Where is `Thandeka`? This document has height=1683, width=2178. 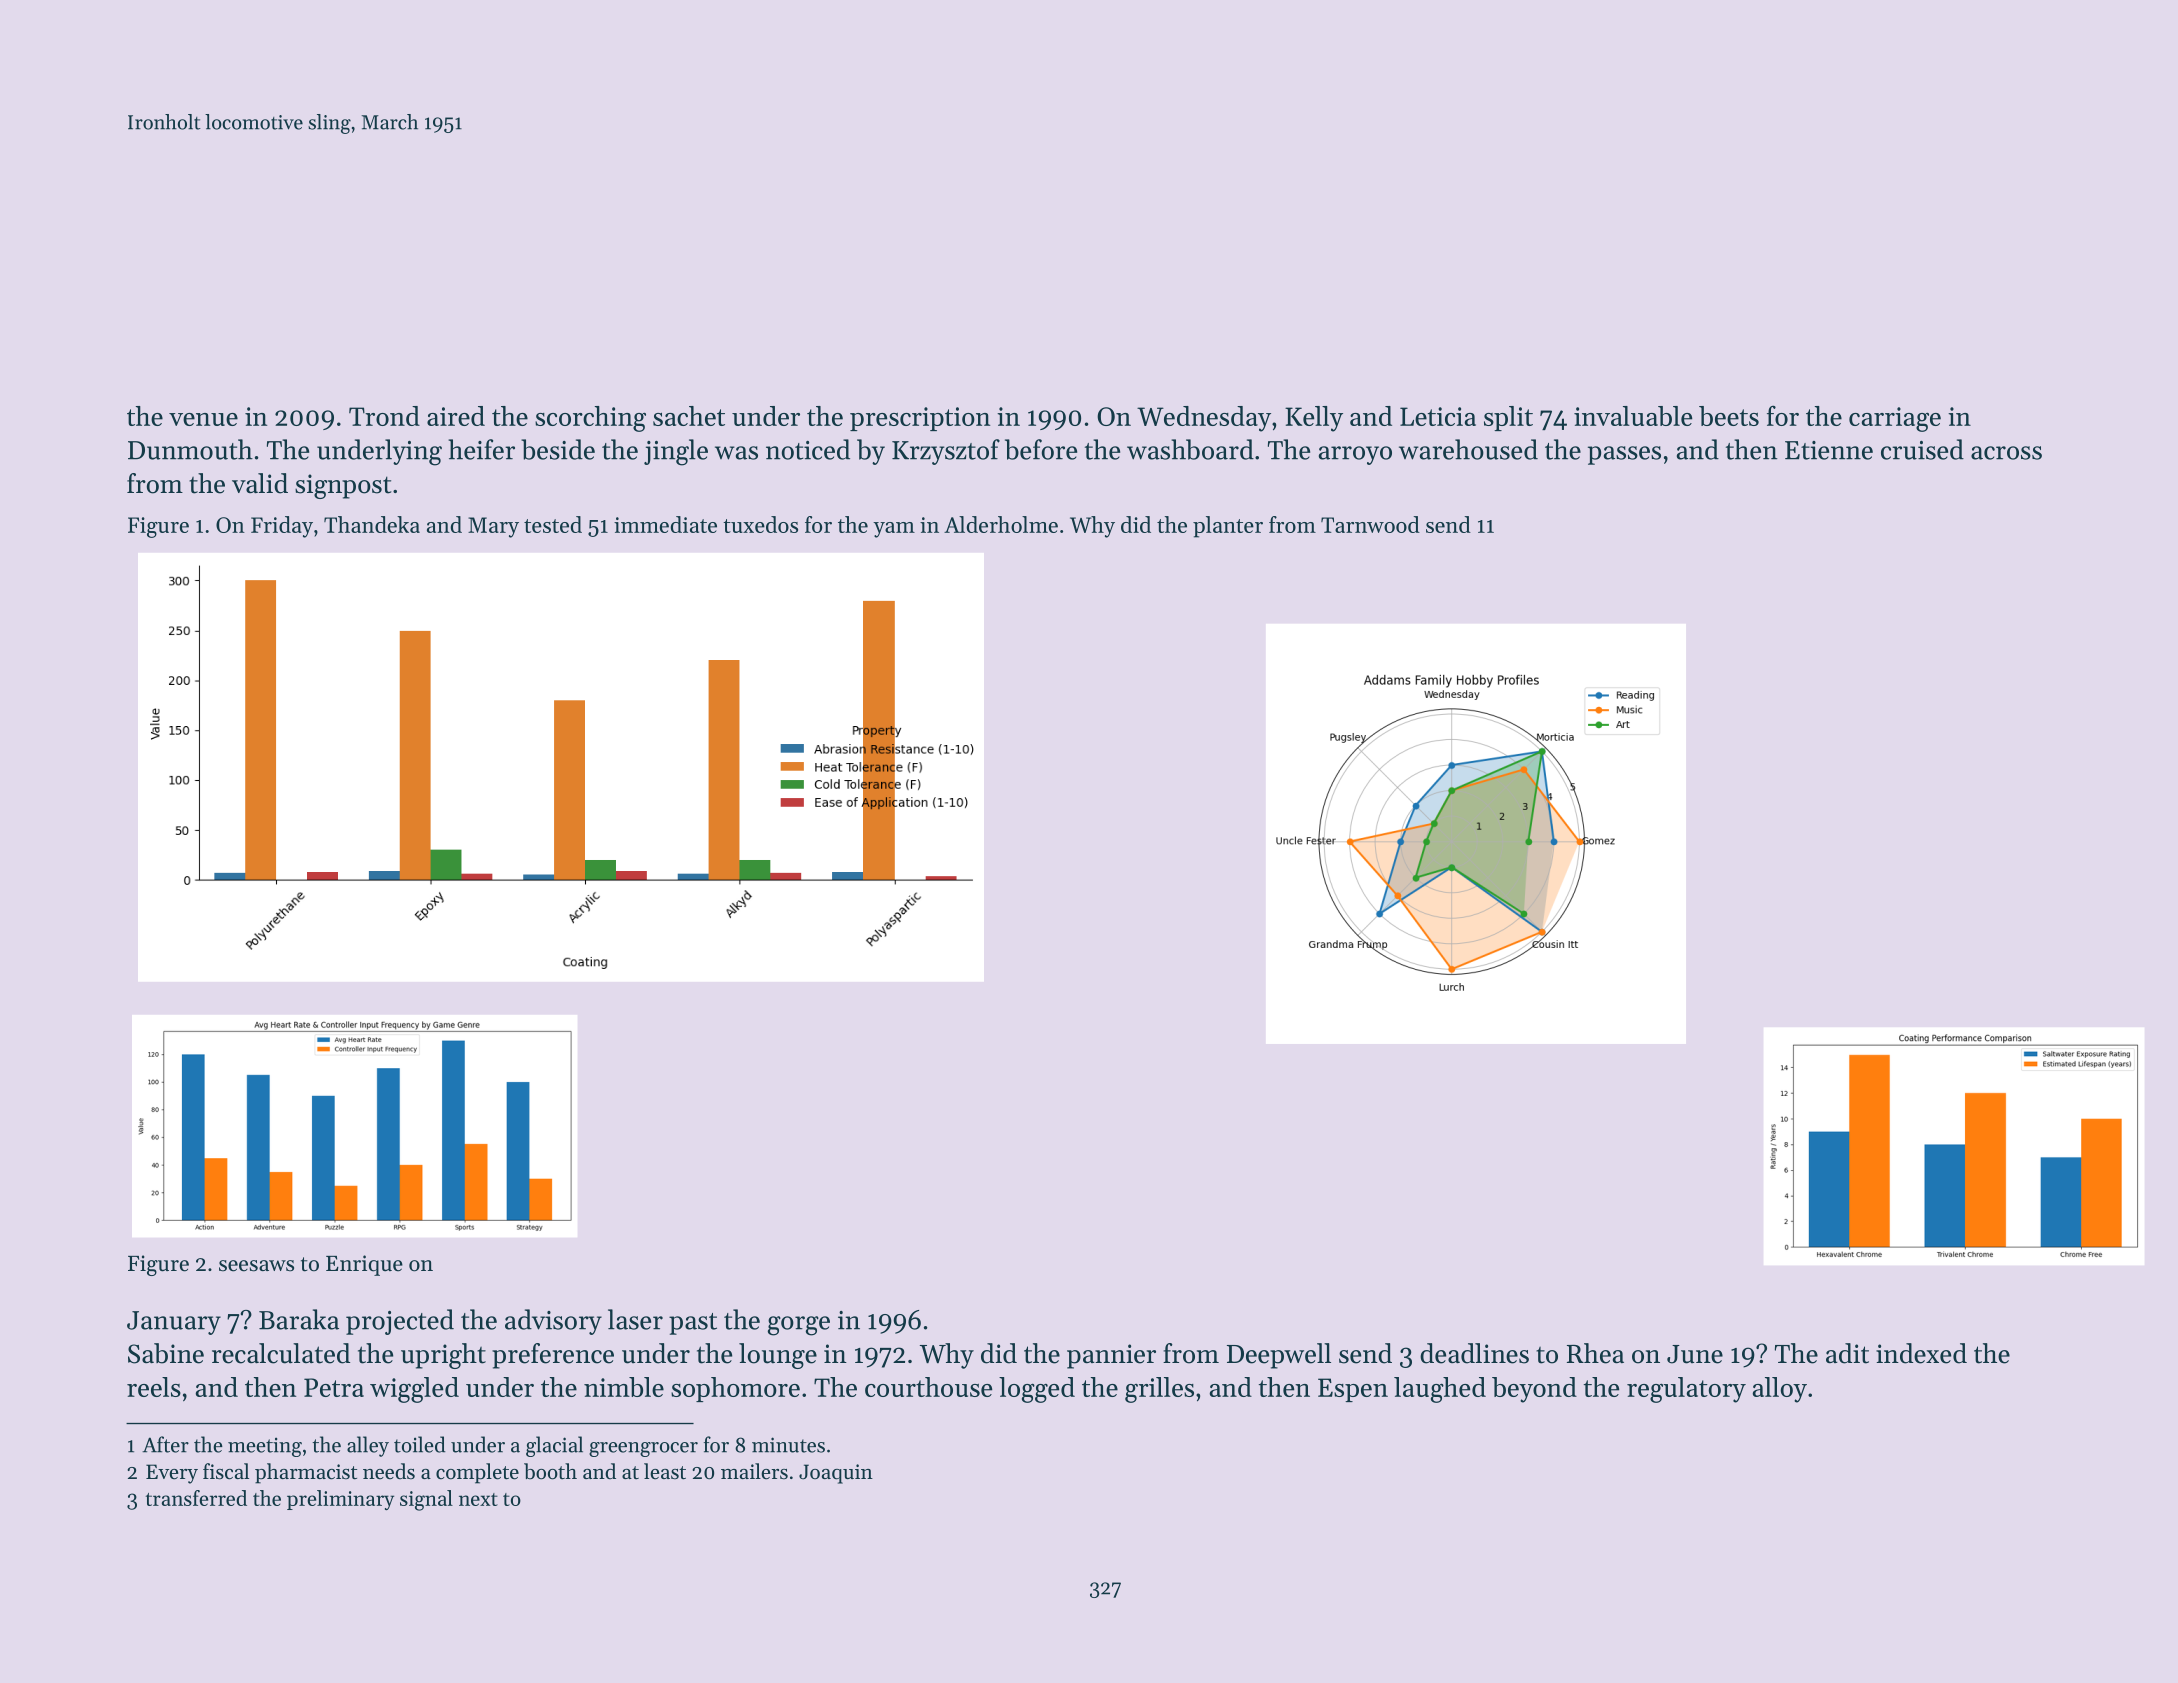 Thandeka is located at coordinates (372, 524).
